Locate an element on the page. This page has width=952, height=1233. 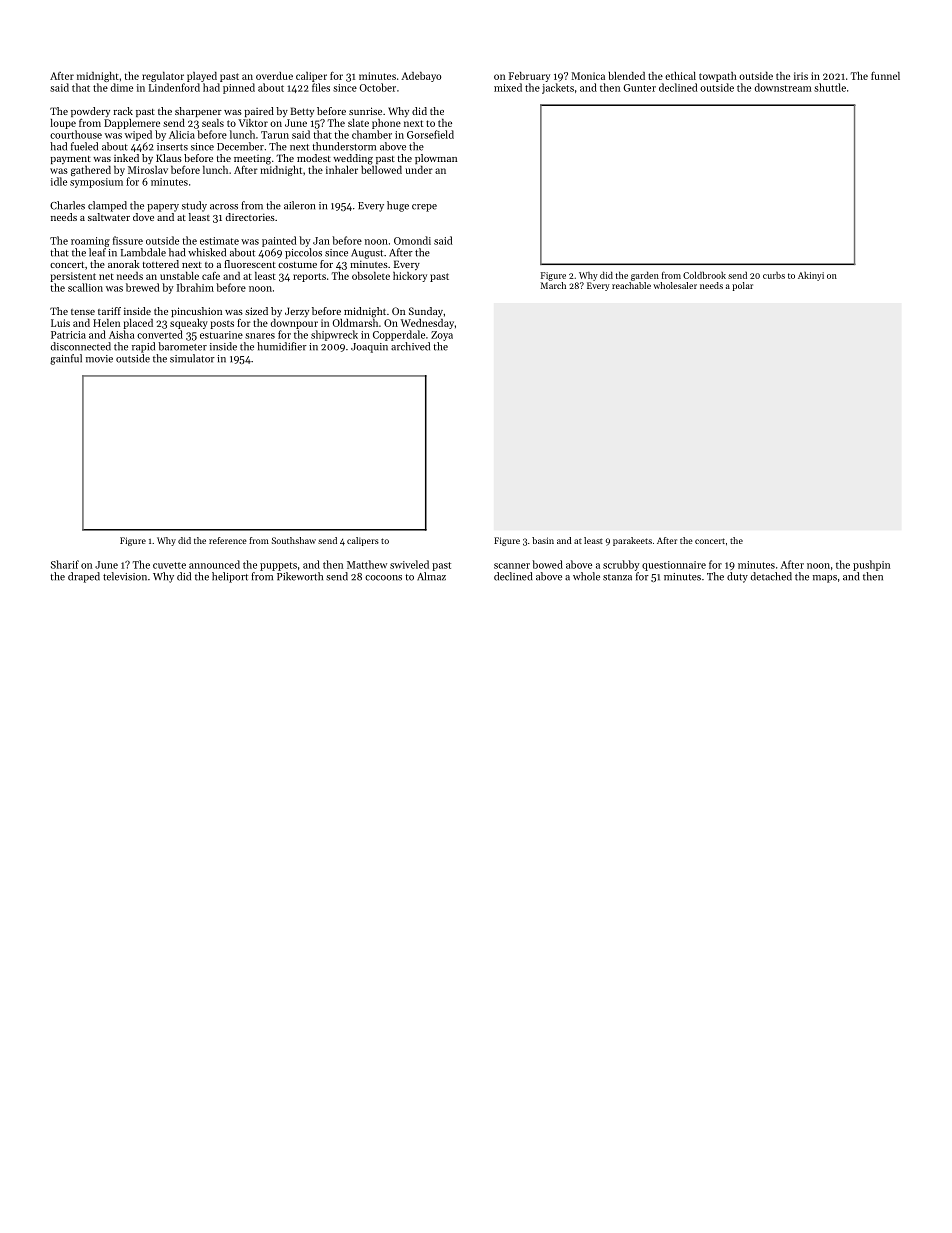
clamped is located at coordinates (107, 206).
